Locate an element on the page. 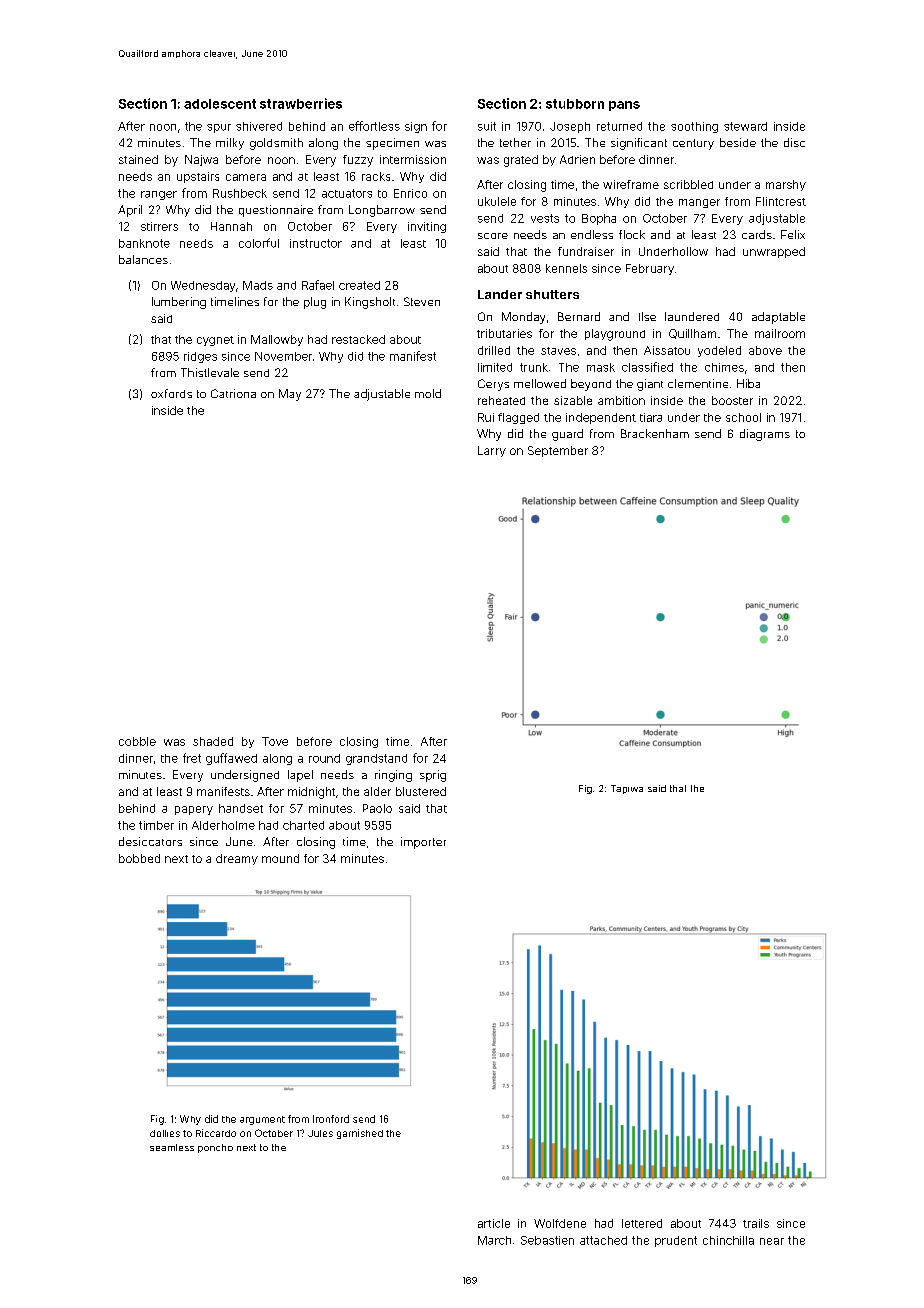  seamless is located at coordinates (172, 1147).
